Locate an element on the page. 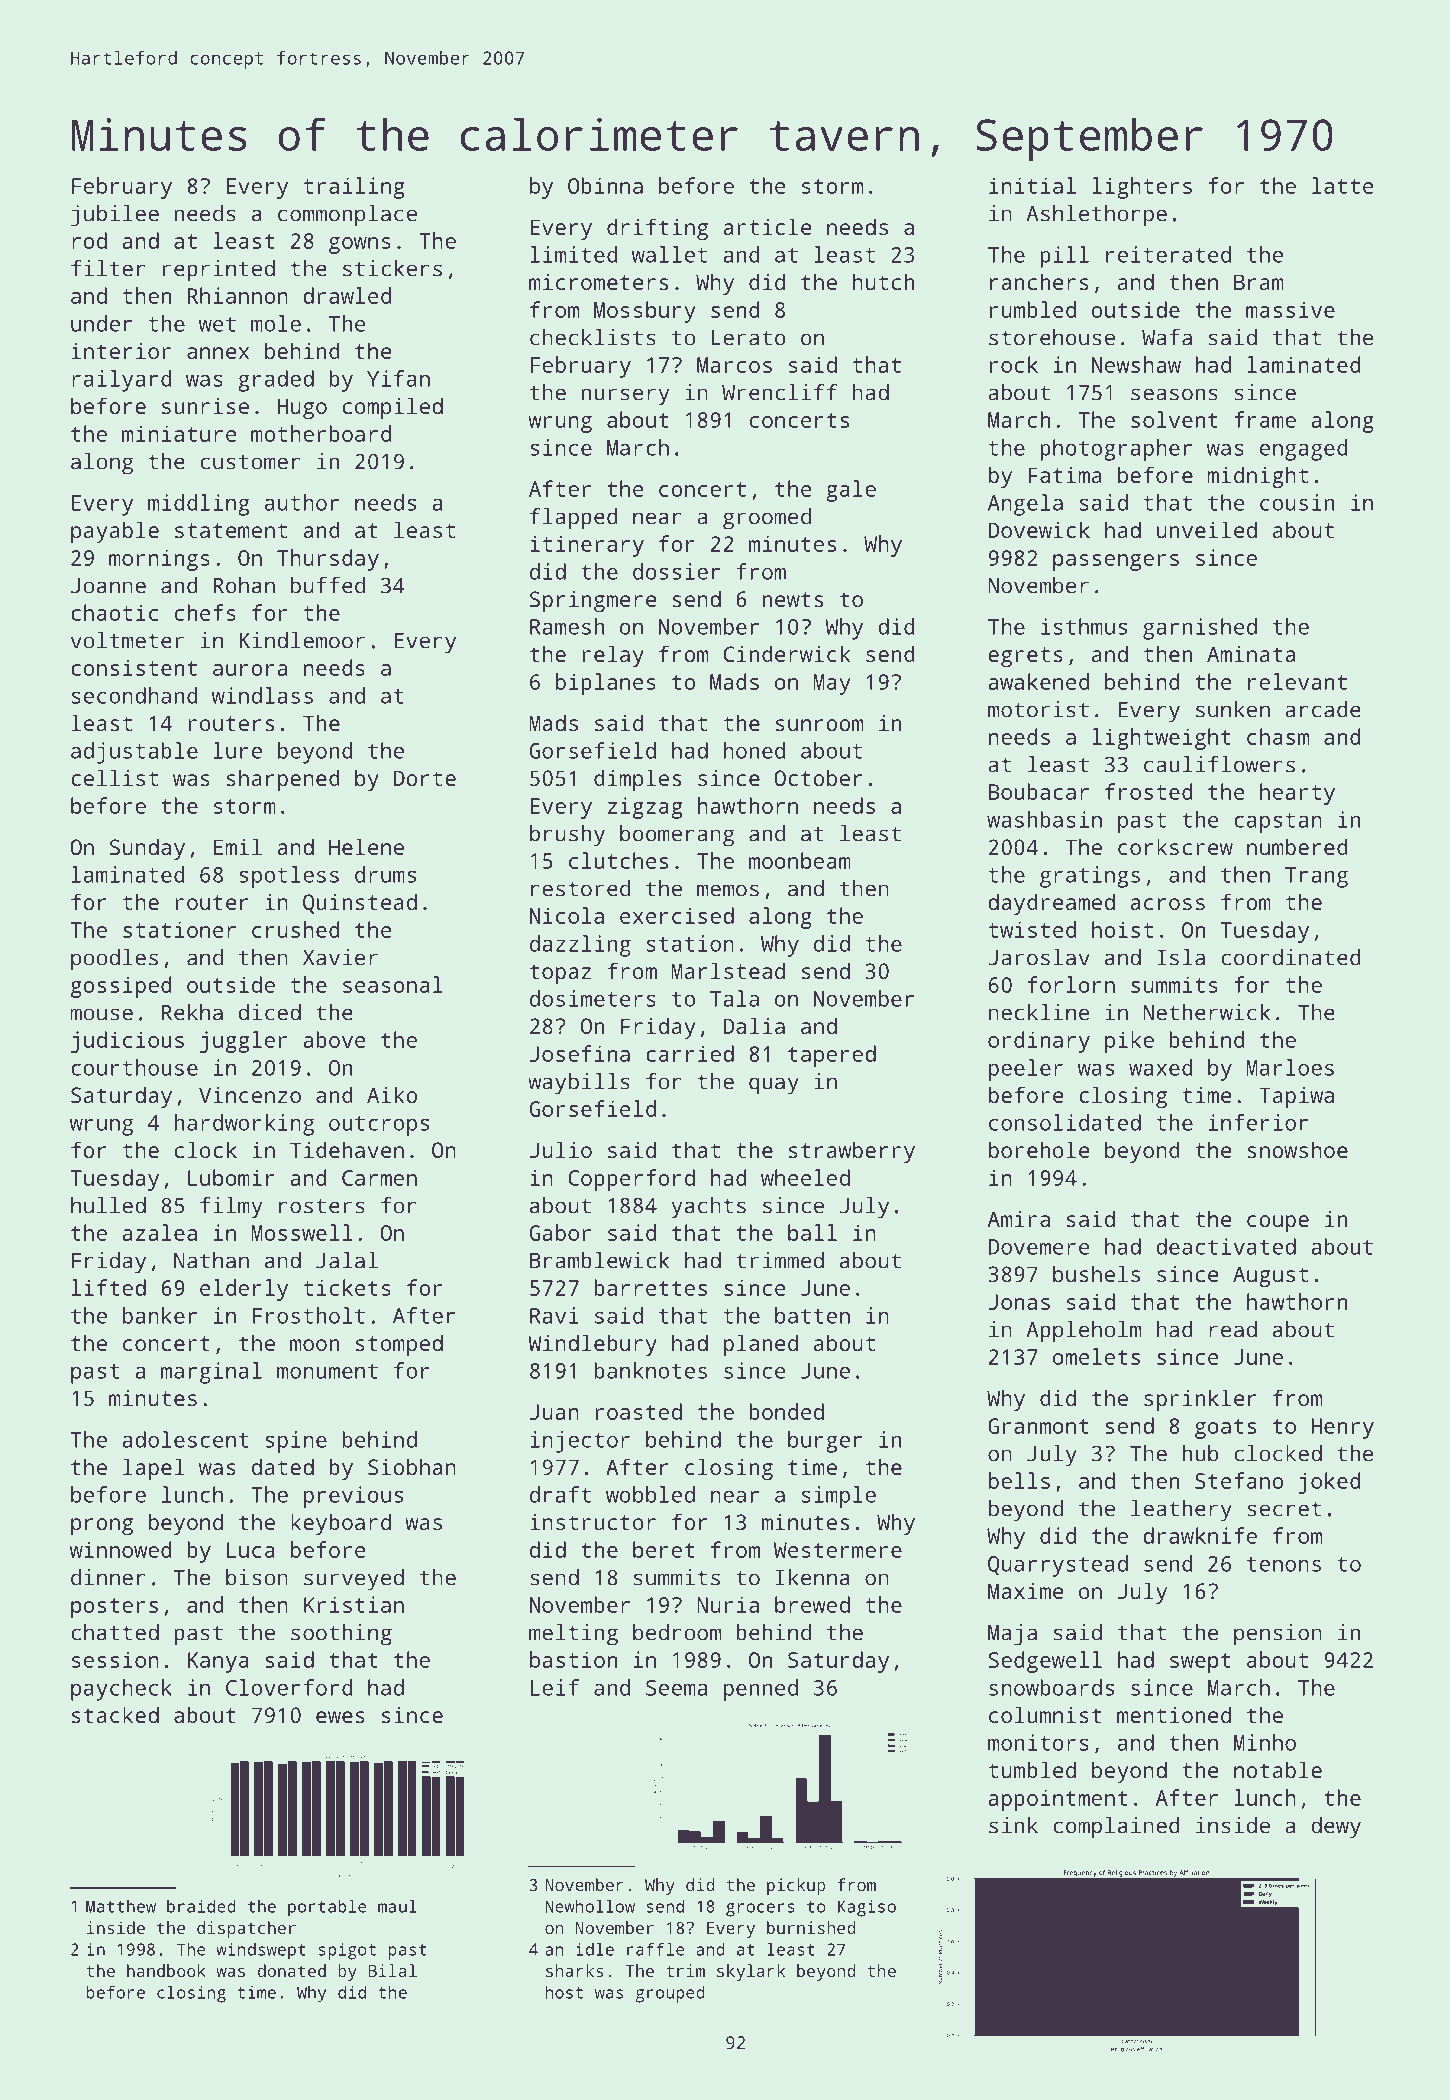  burger is located at coordinates (825, 1442).
